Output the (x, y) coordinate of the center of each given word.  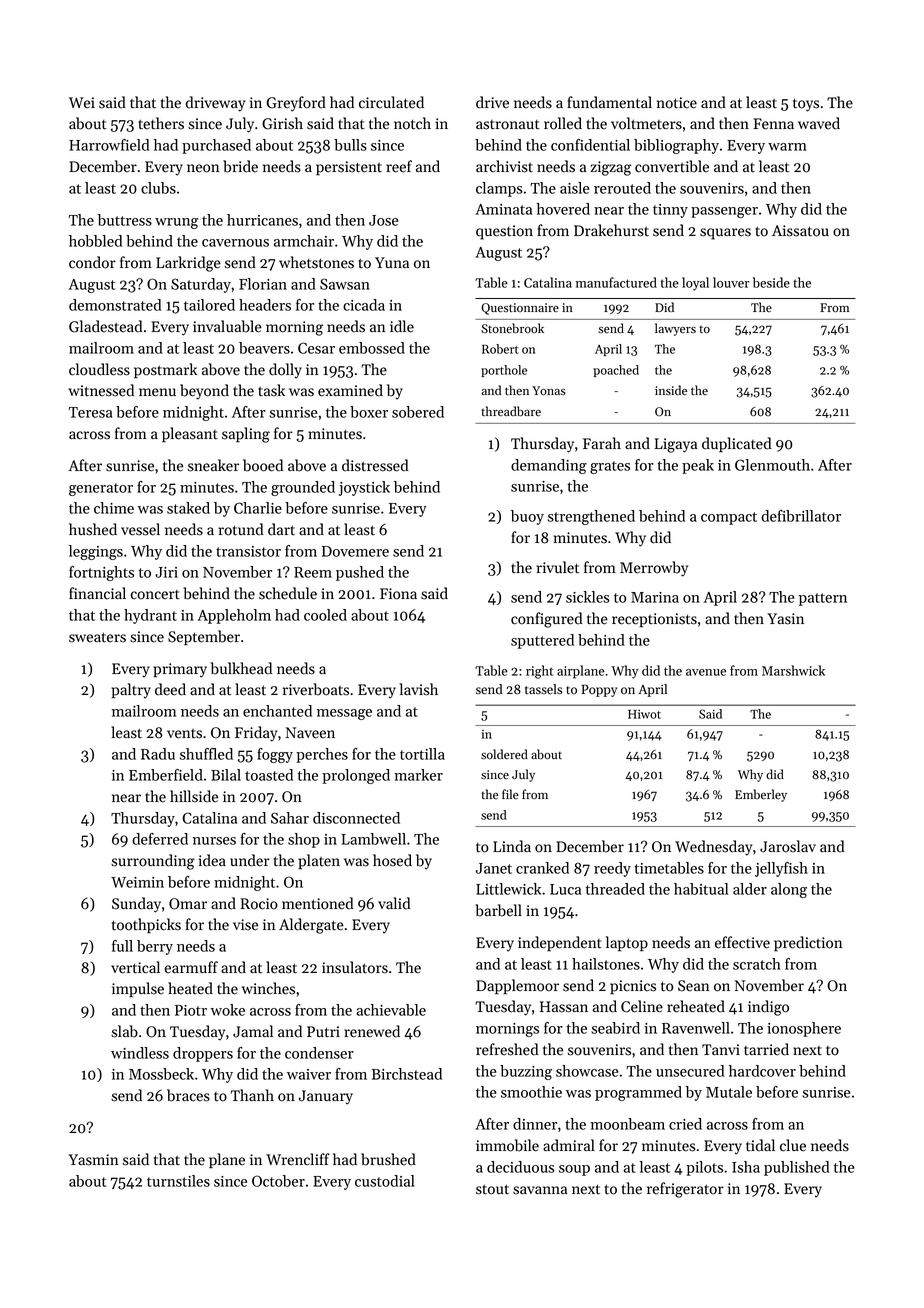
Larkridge (188, 264)
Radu (158, 754)
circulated (391, 102)
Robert (500, 349)
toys (806, 105)
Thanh (252, 1095)
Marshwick (793, 670)
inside (671, 390)
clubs (158, 188)
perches (322, 755)
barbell (498, 910)
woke (228, 1010)
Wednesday (713, 848)
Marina (655, 597)
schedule (288, 593)
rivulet (557, 567)
